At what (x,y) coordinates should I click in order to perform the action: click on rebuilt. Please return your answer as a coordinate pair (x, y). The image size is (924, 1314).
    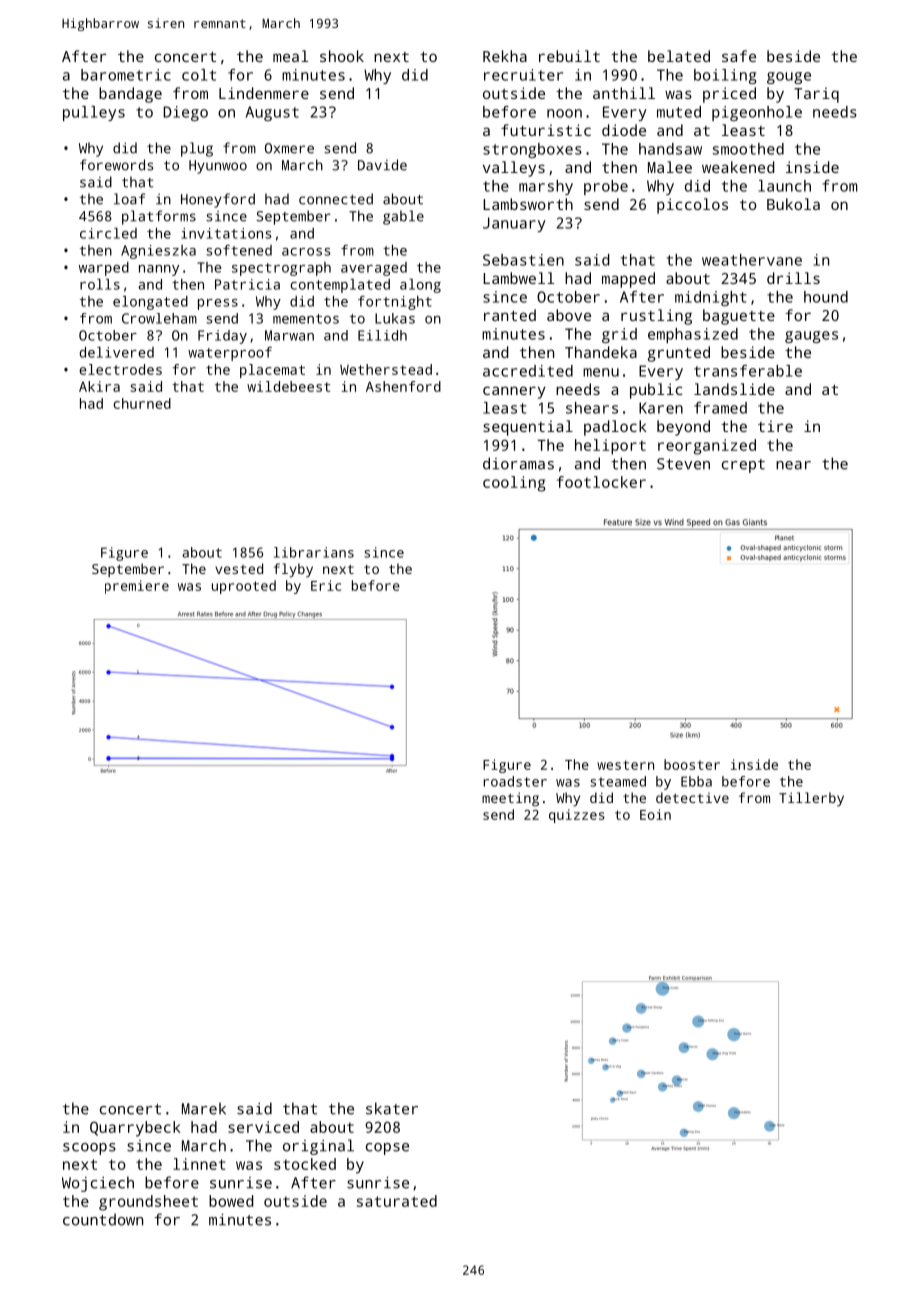
    Looking at the image, I should click on (569, 56).
